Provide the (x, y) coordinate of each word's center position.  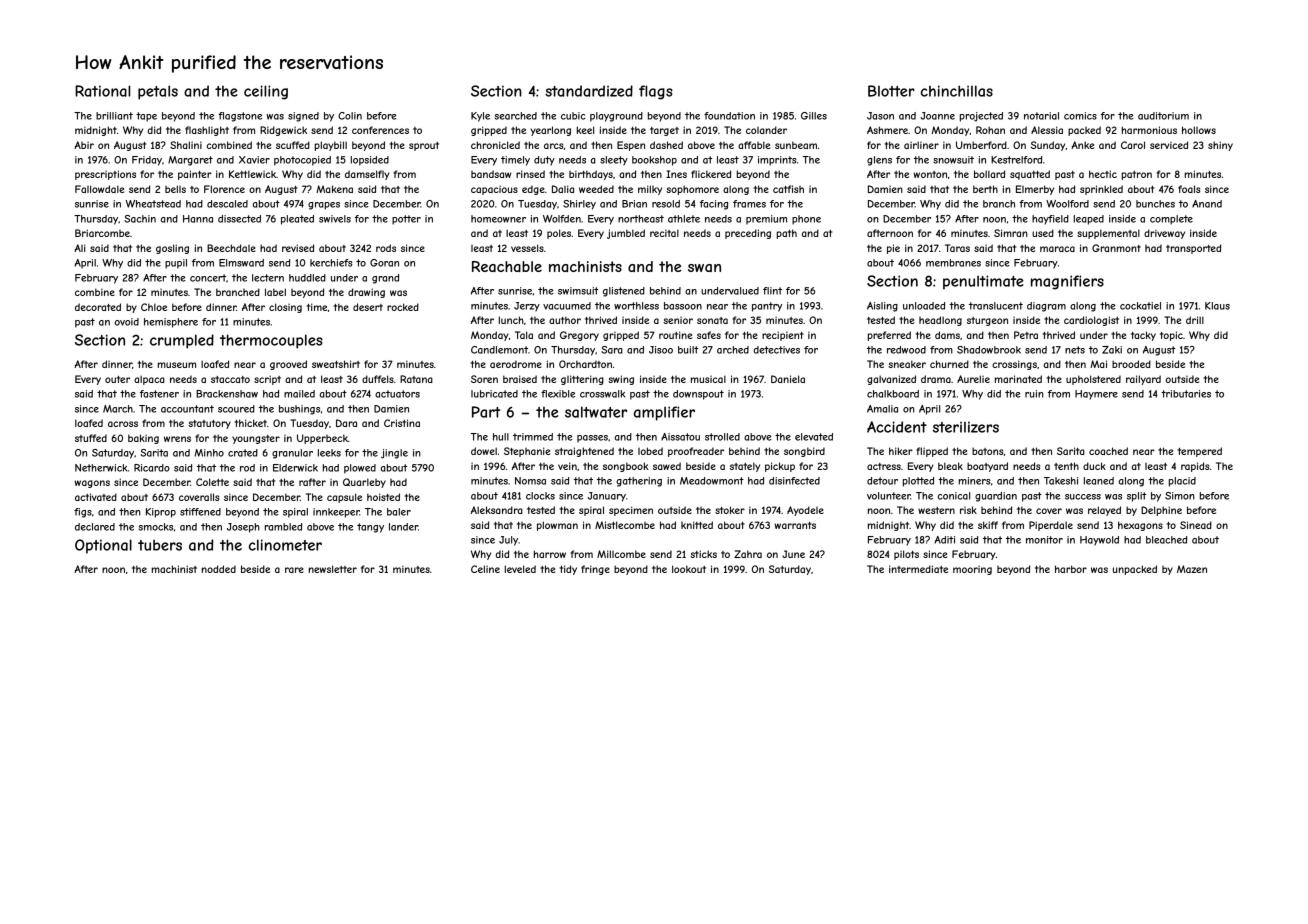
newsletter (333, 569)
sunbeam (796, 145)
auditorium (1163, 116)
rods (386, 248)
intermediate (918, 569)
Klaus (1217, 306)
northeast (641, 219)
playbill (331, 146)
